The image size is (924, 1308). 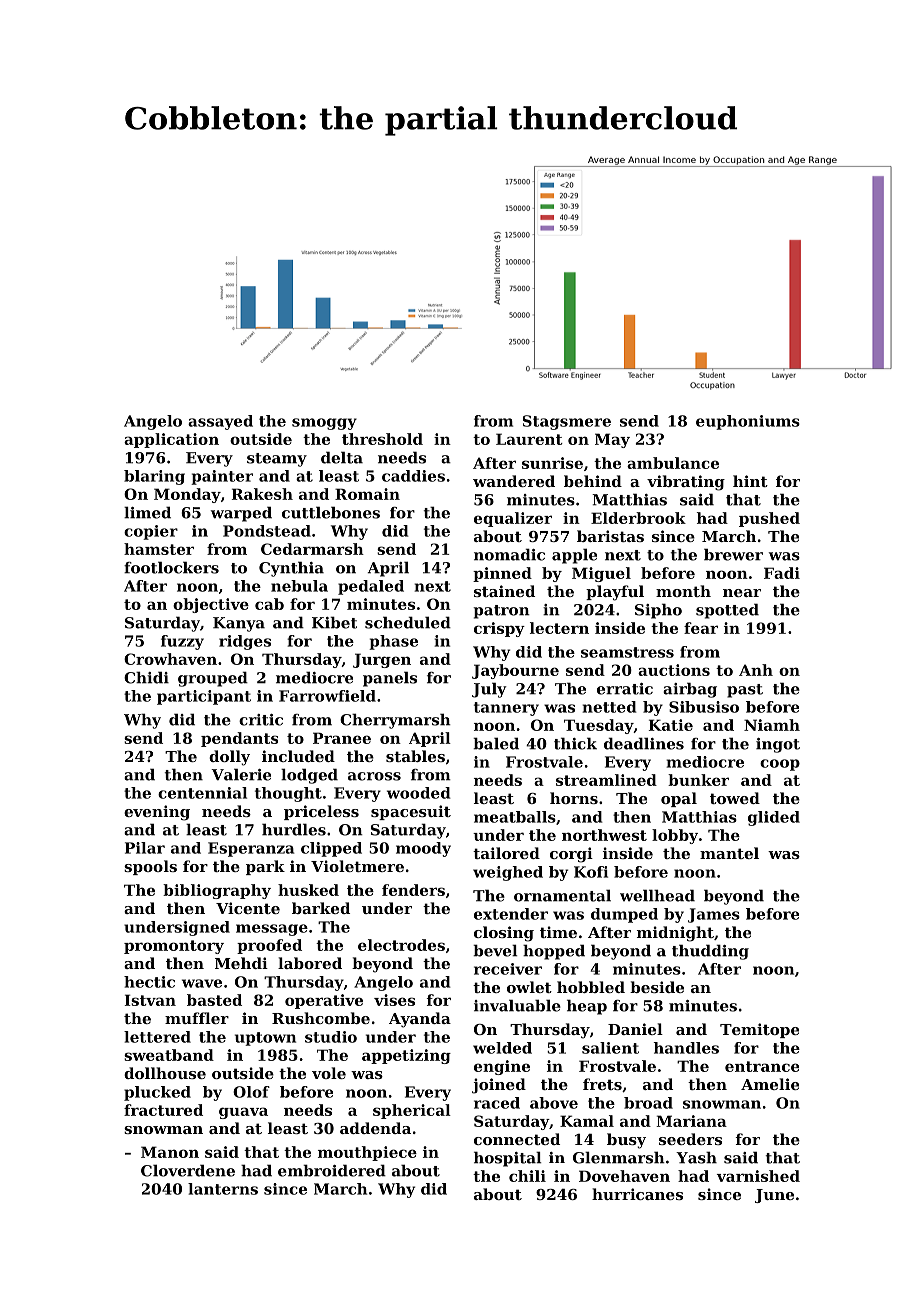 I want to click on hint, so click(x=750, y=481).
